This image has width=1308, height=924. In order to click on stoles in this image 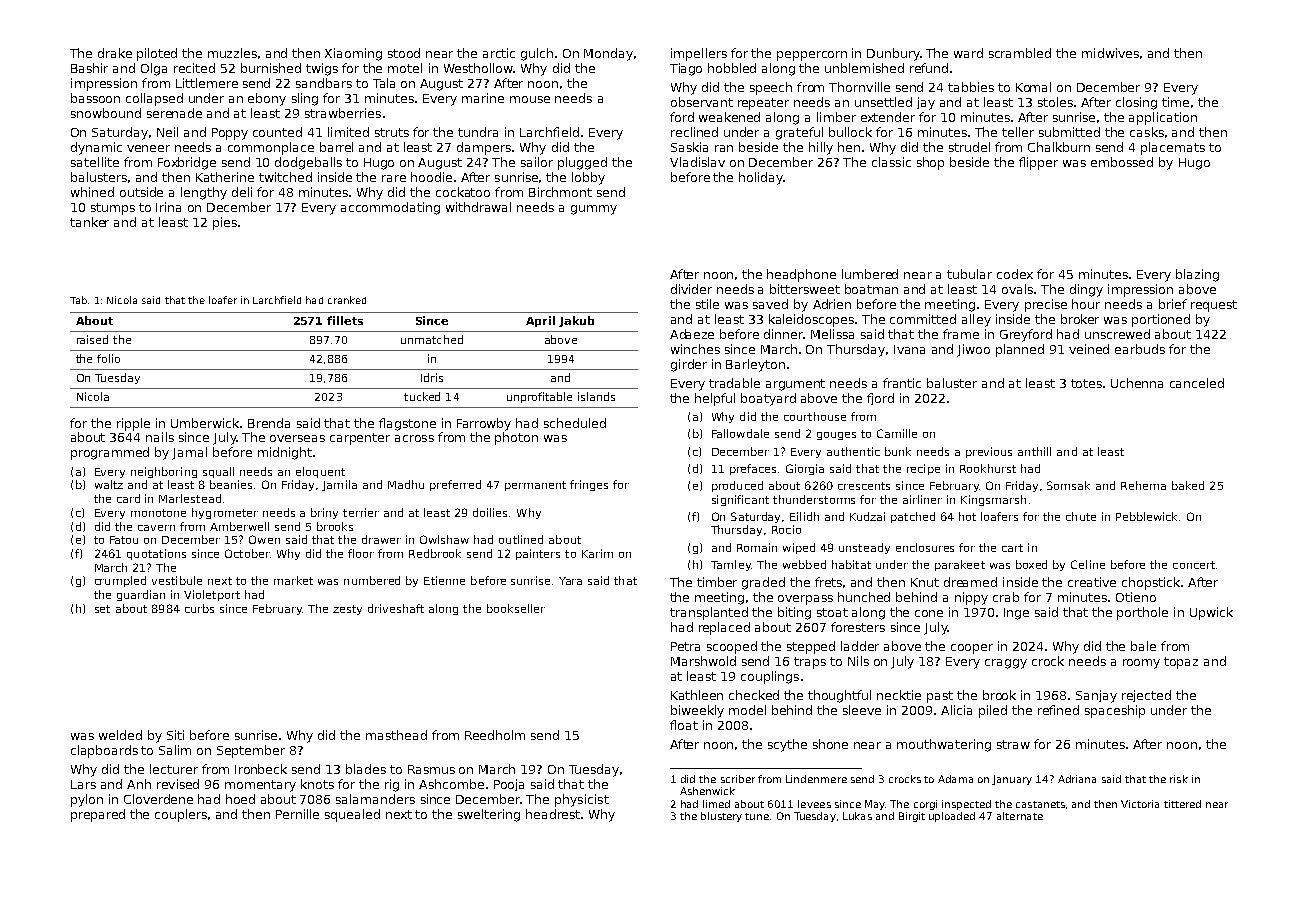, I will do `click(1055, 102)`.
